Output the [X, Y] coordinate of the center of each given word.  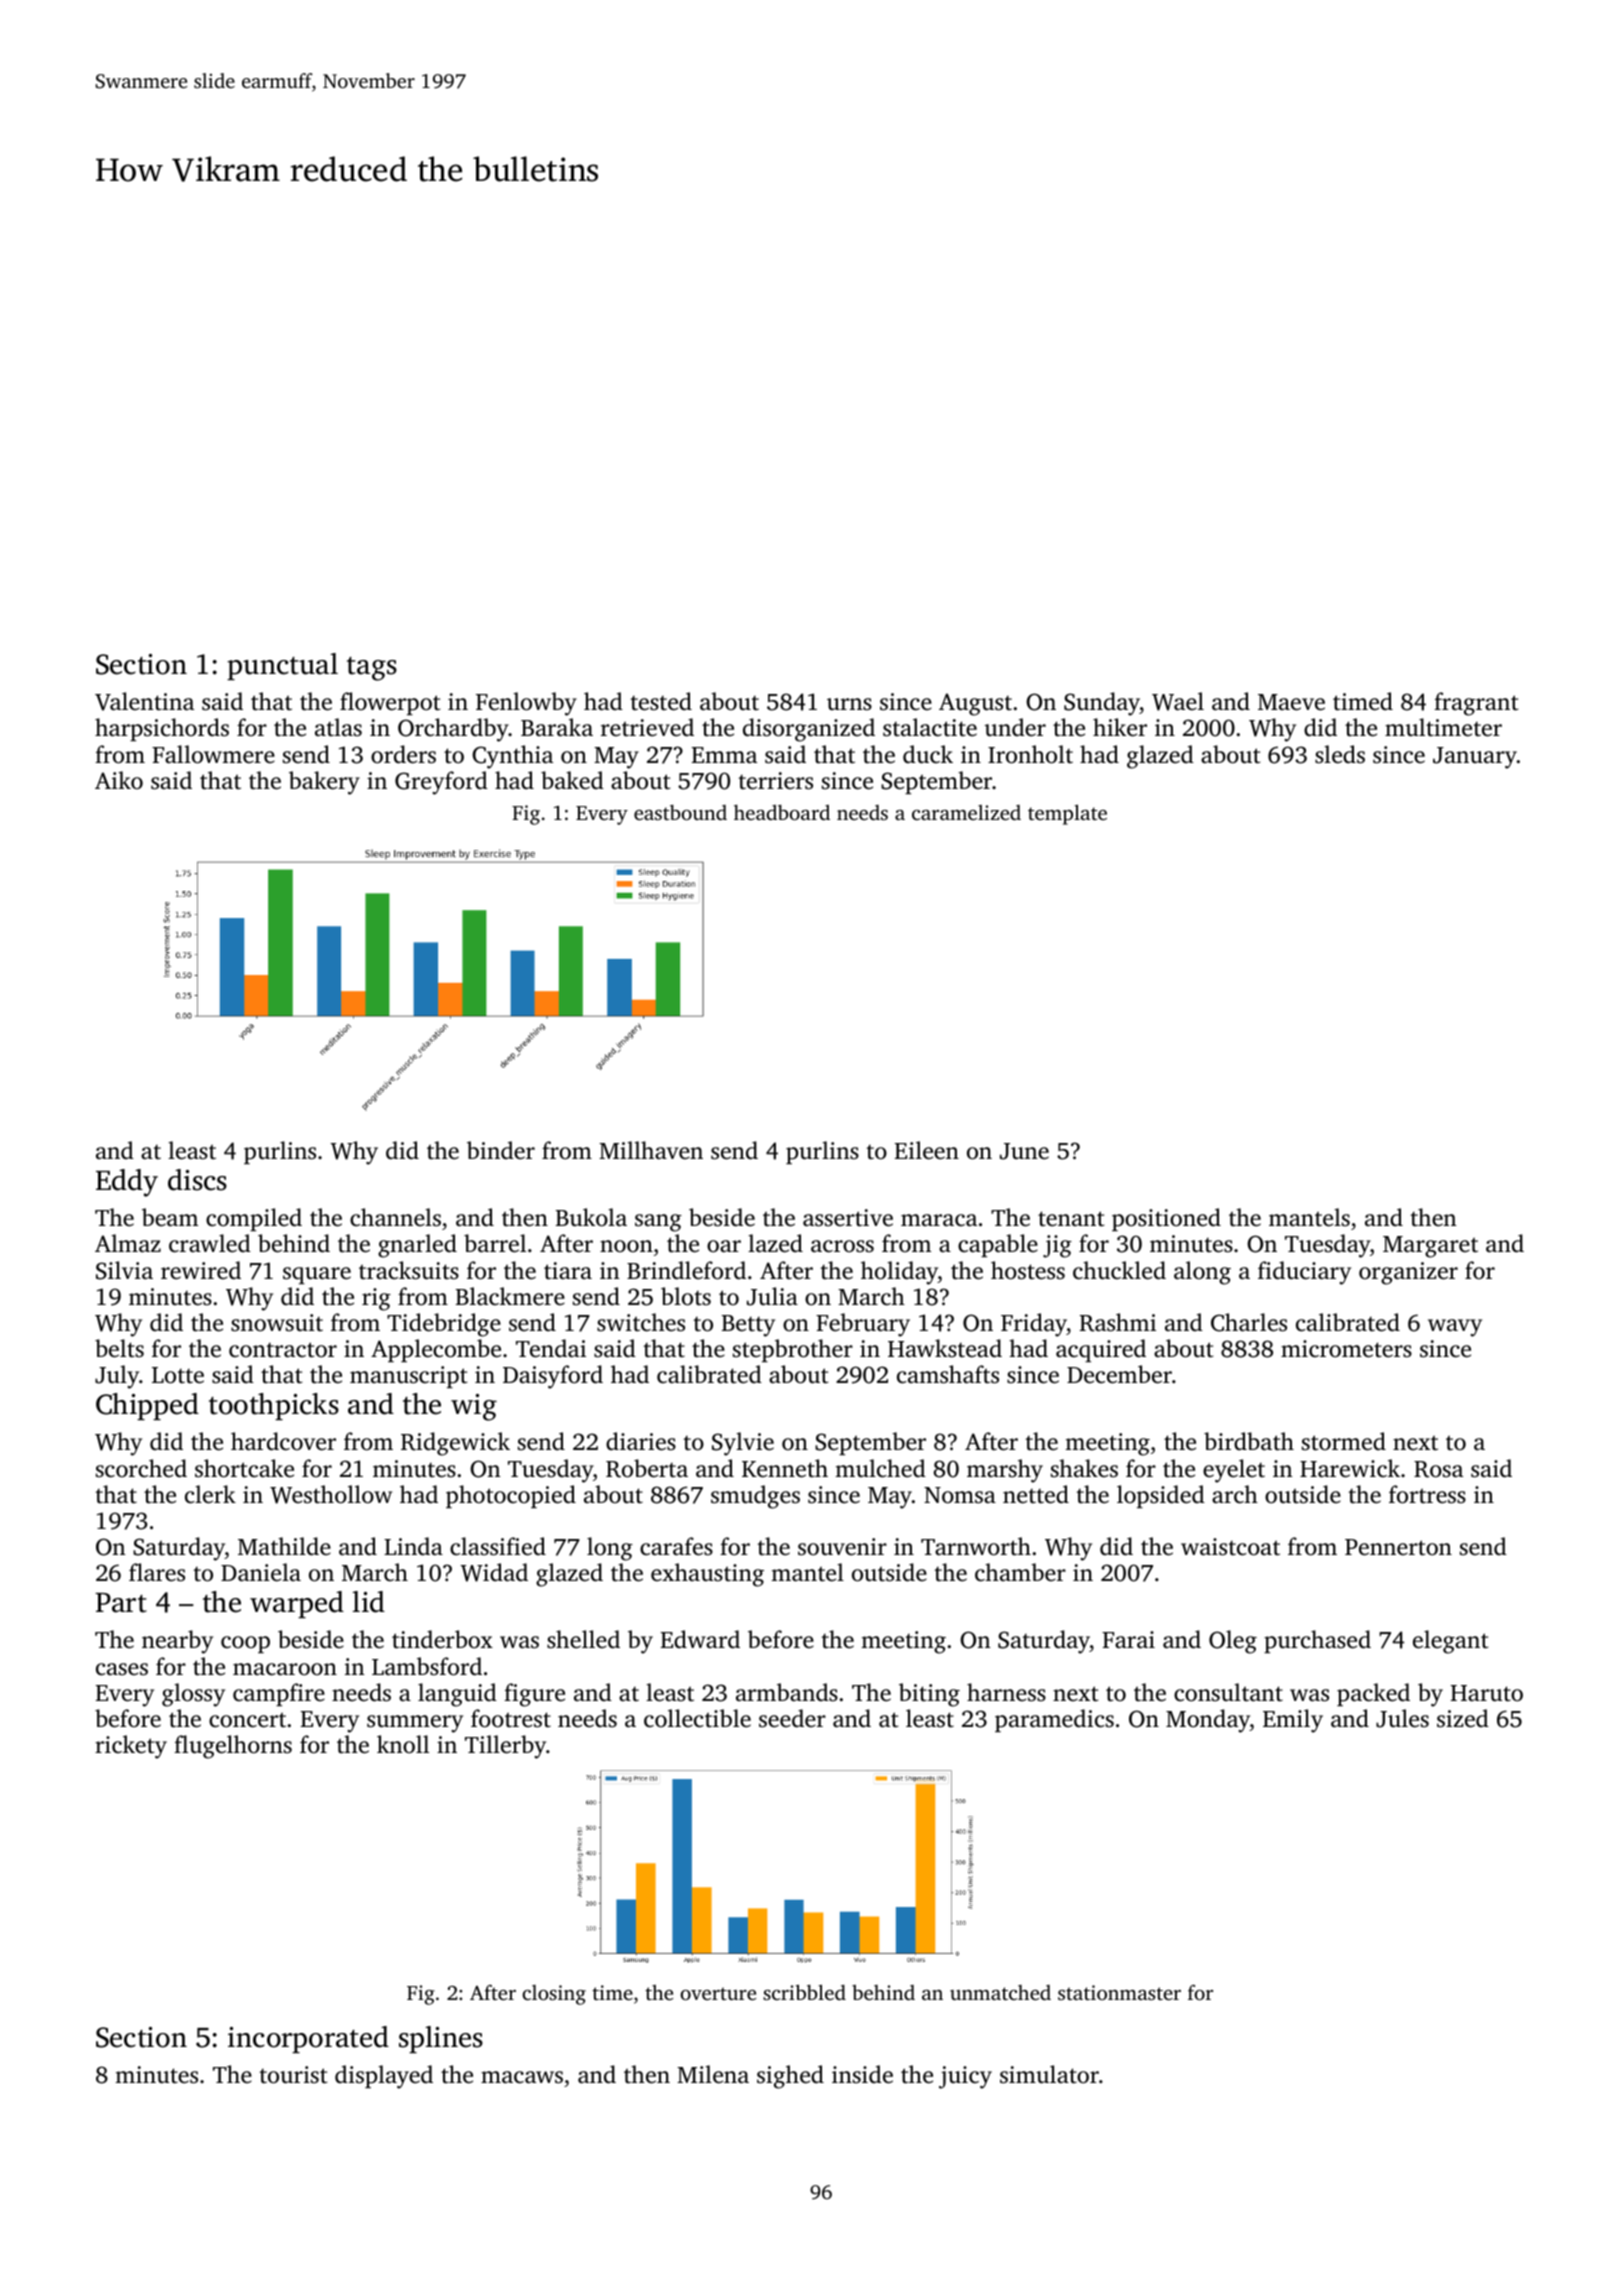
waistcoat [1230, 1547]
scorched [141, 1468]
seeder [792, 1718]
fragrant [1476, 704]
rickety [131, 1747]
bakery [324, 783]
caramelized [966, 812]
